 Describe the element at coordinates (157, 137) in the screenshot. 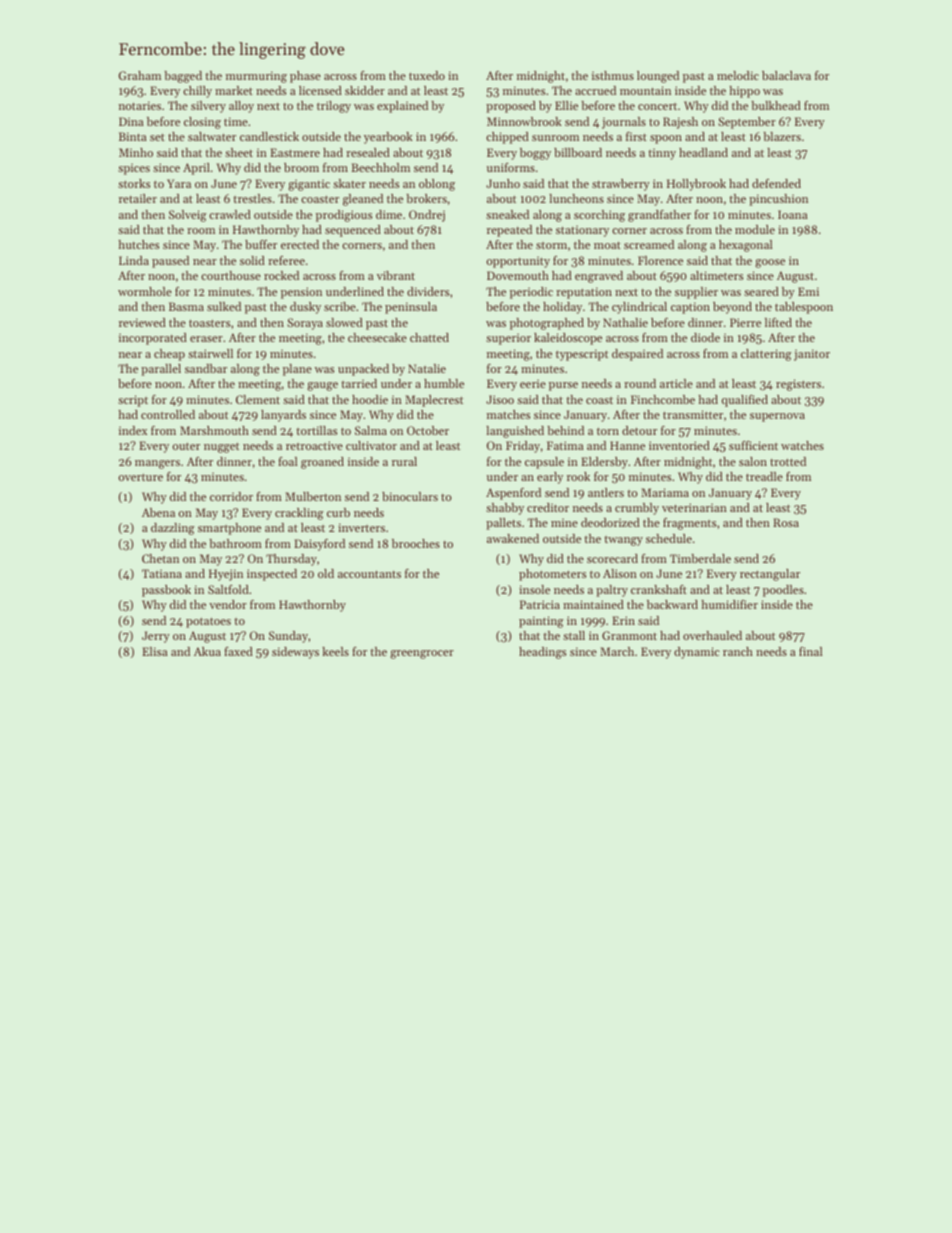

I see `set` at that location.
